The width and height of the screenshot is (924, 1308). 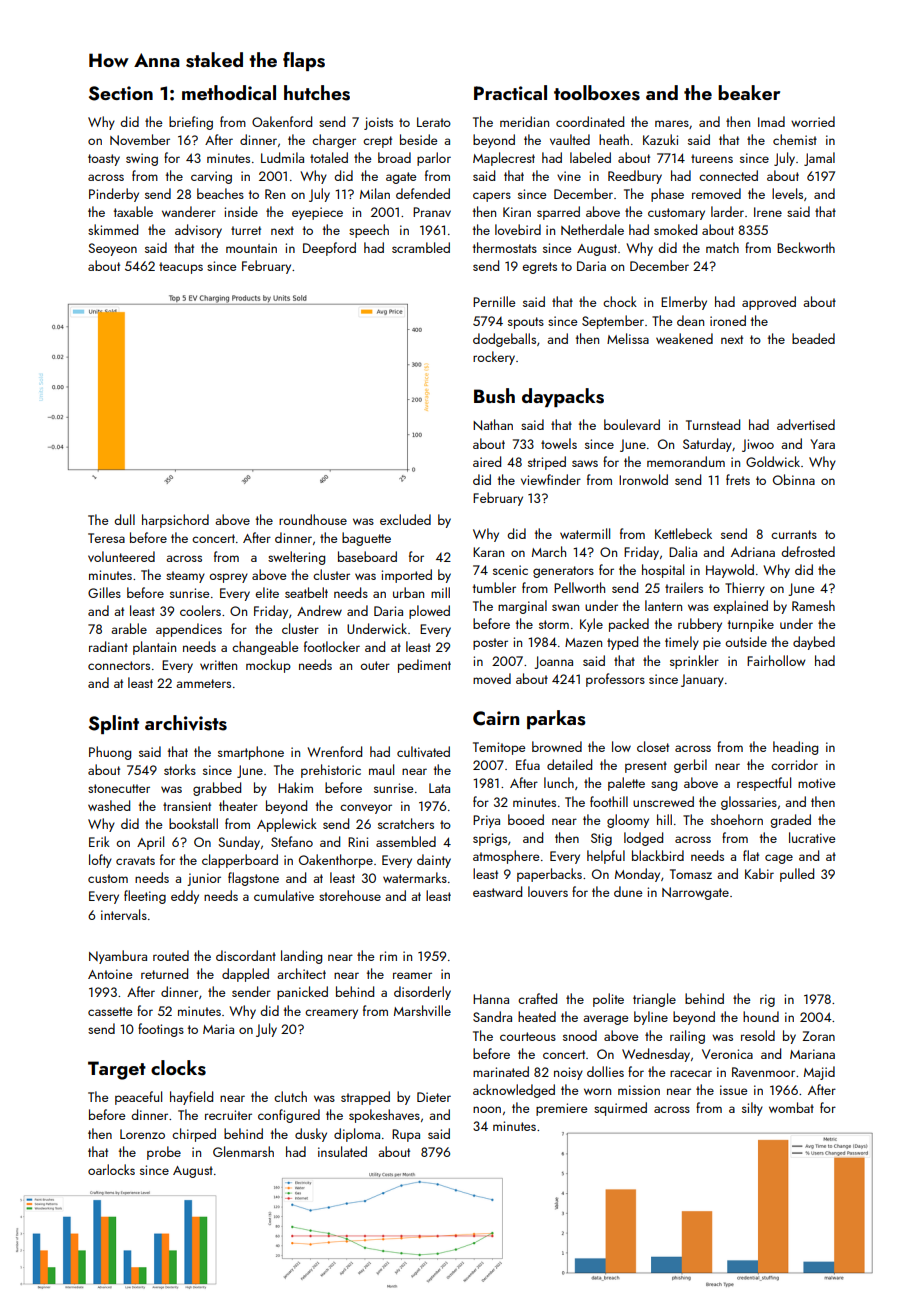 What do you see at coordinates (378, 123) in the screenshot?
I see `joists` at bounding box center [378, 123].
